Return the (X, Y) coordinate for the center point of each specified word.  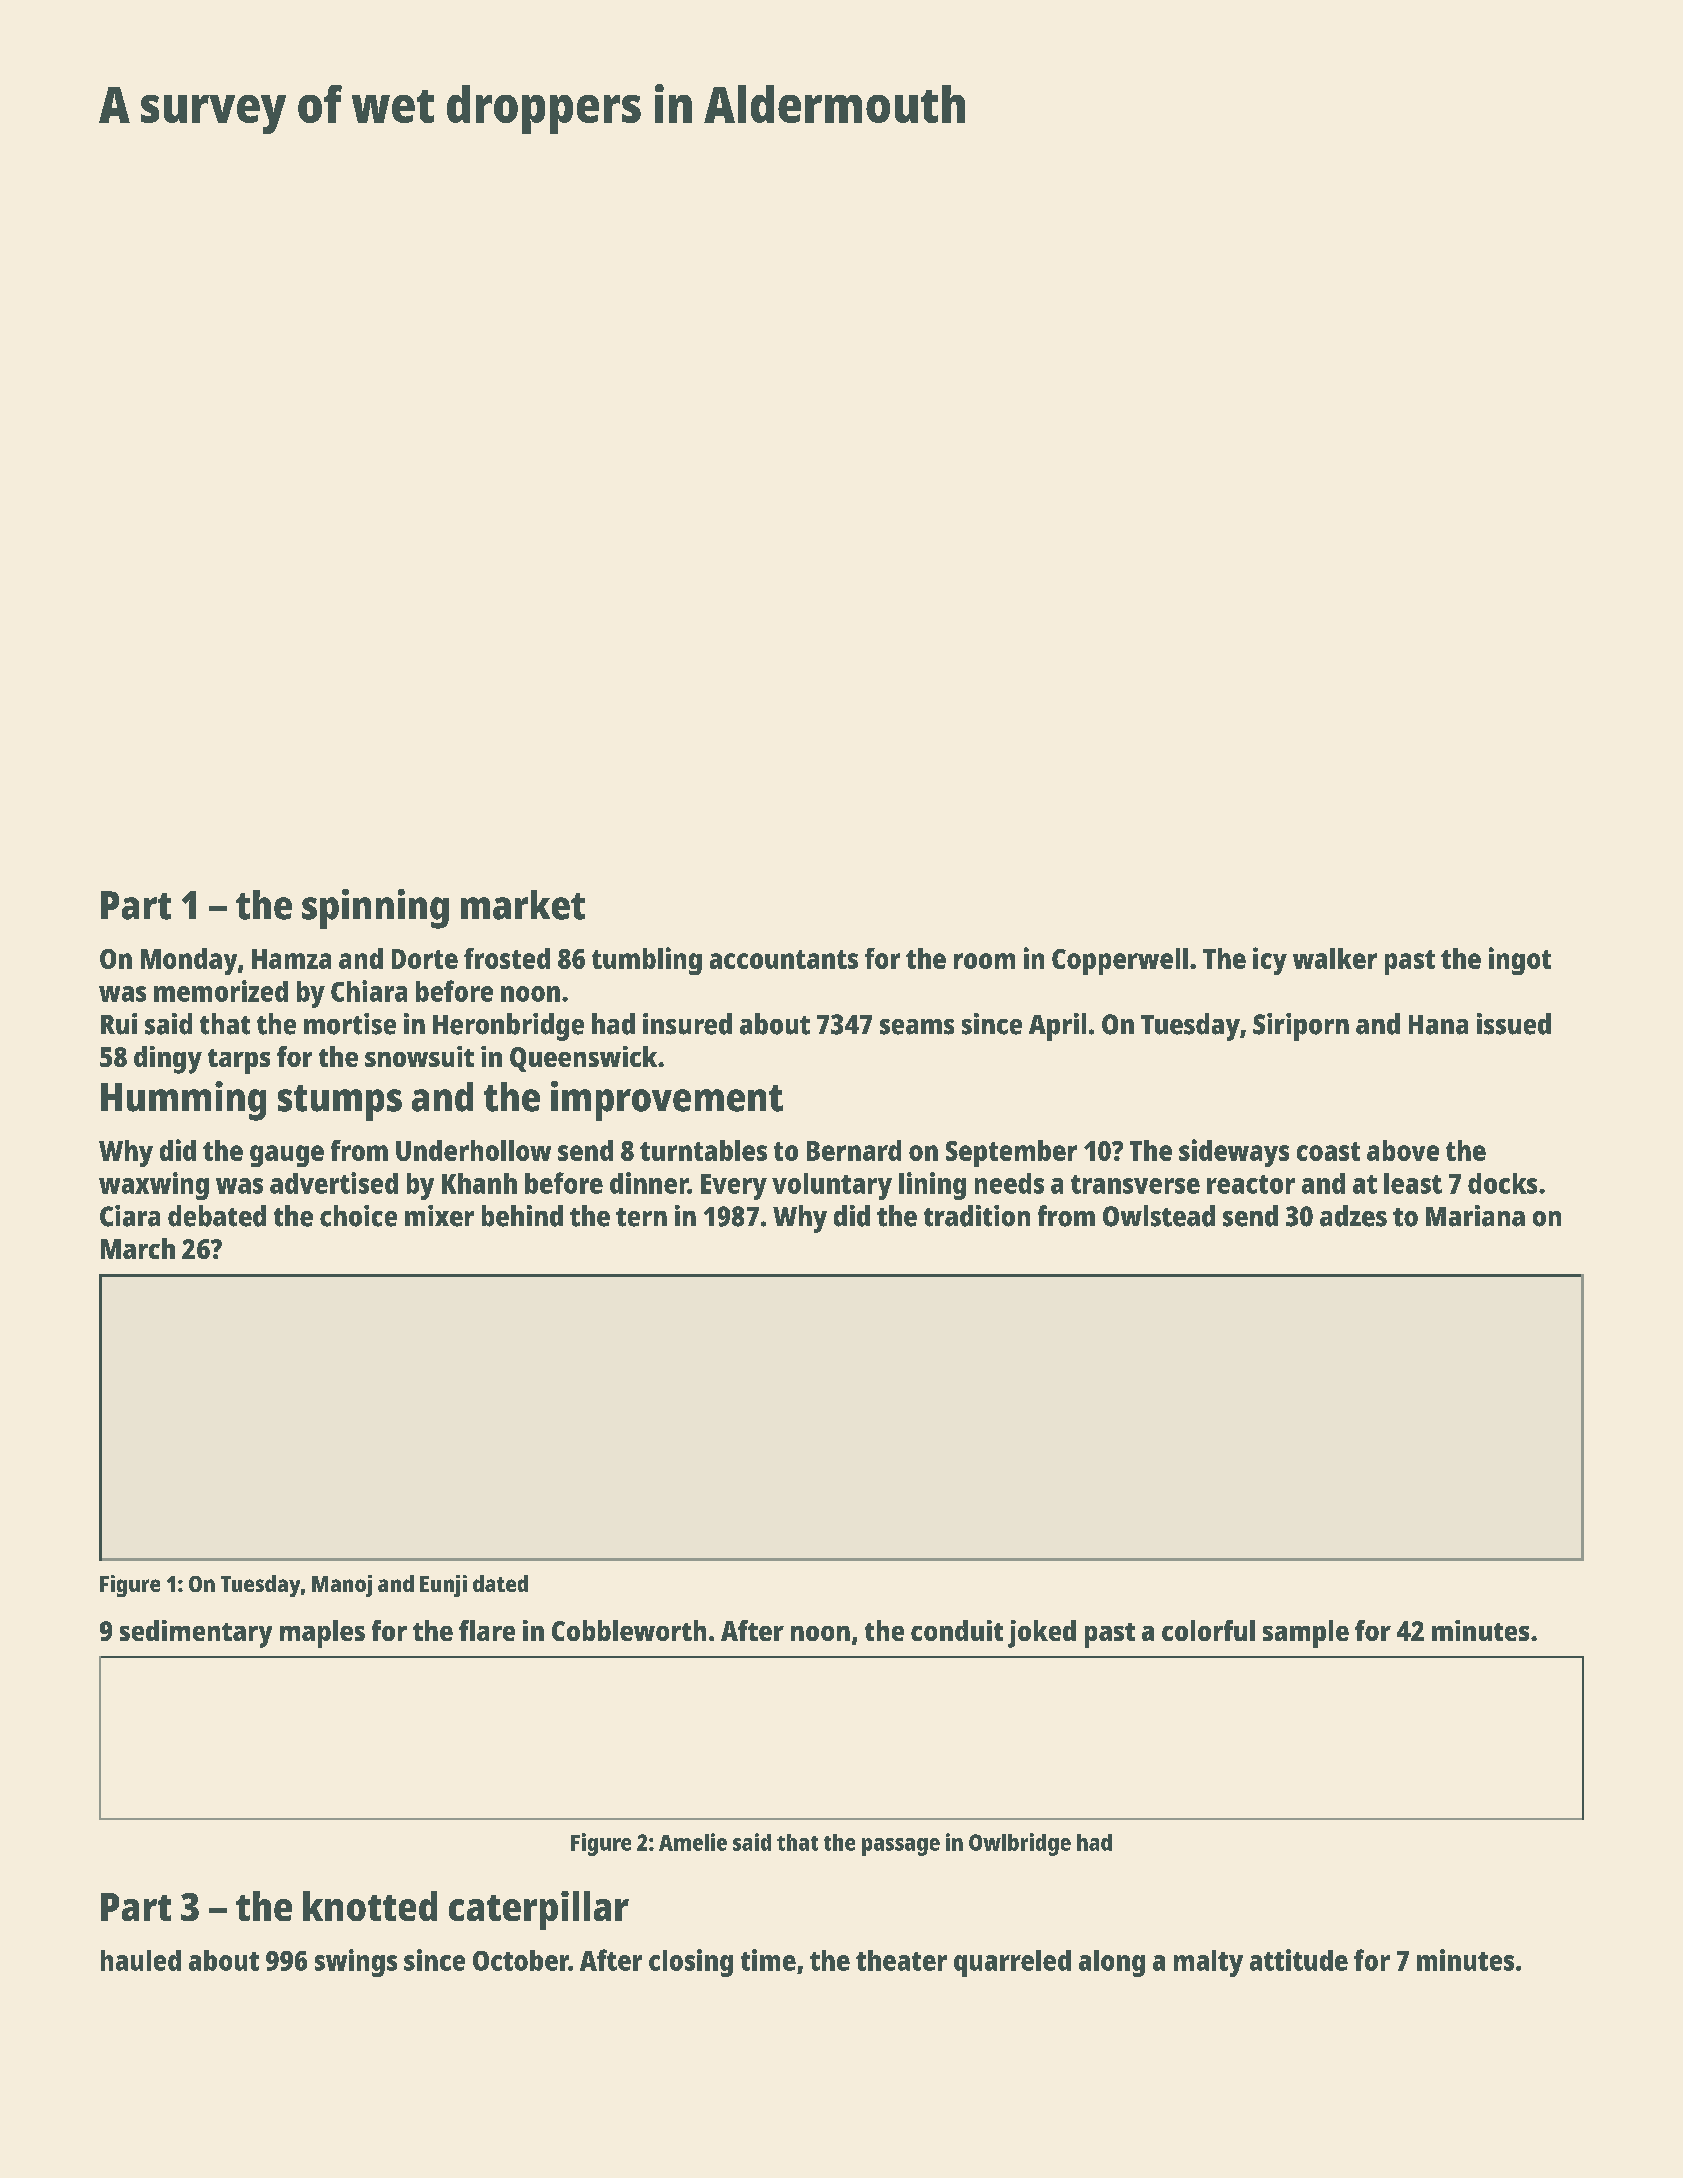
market (523, 905)
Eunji (443, 1586)
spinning (375, 909)
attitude (1299, 1960)
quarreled (1012, 1963)
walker (1335, 958)
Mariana (1475, 1216)
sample (1306, 1634)
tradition (977, 1216)
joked (1042, 1634)
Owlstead (1159, 1216)
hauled (141, 1960)
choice (358, 1216)
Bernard (854, 1150)
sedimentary (196, 1634)
